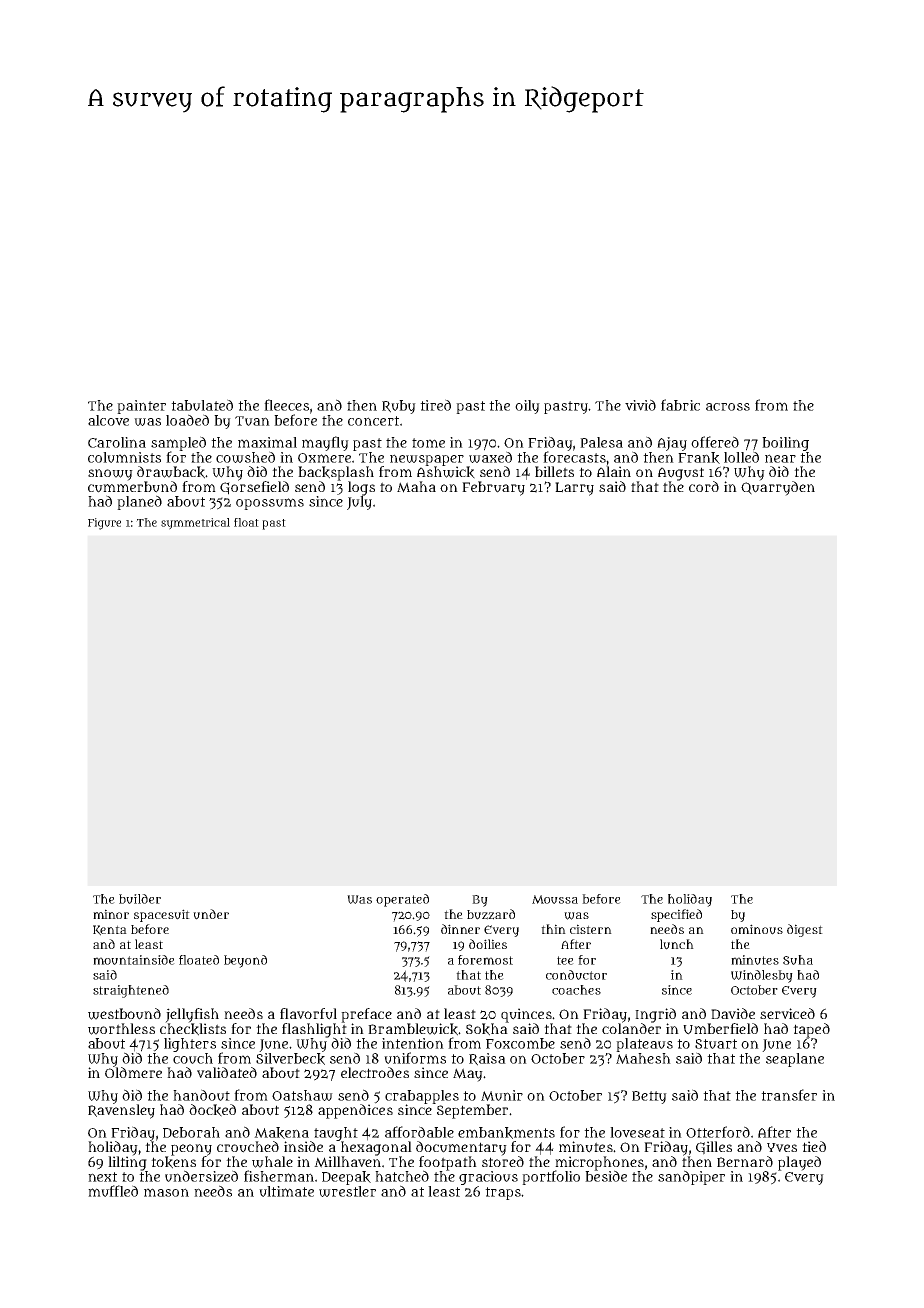 This screenshot has width=924, height=1308. I want to click on oily, so click(527, 407).
